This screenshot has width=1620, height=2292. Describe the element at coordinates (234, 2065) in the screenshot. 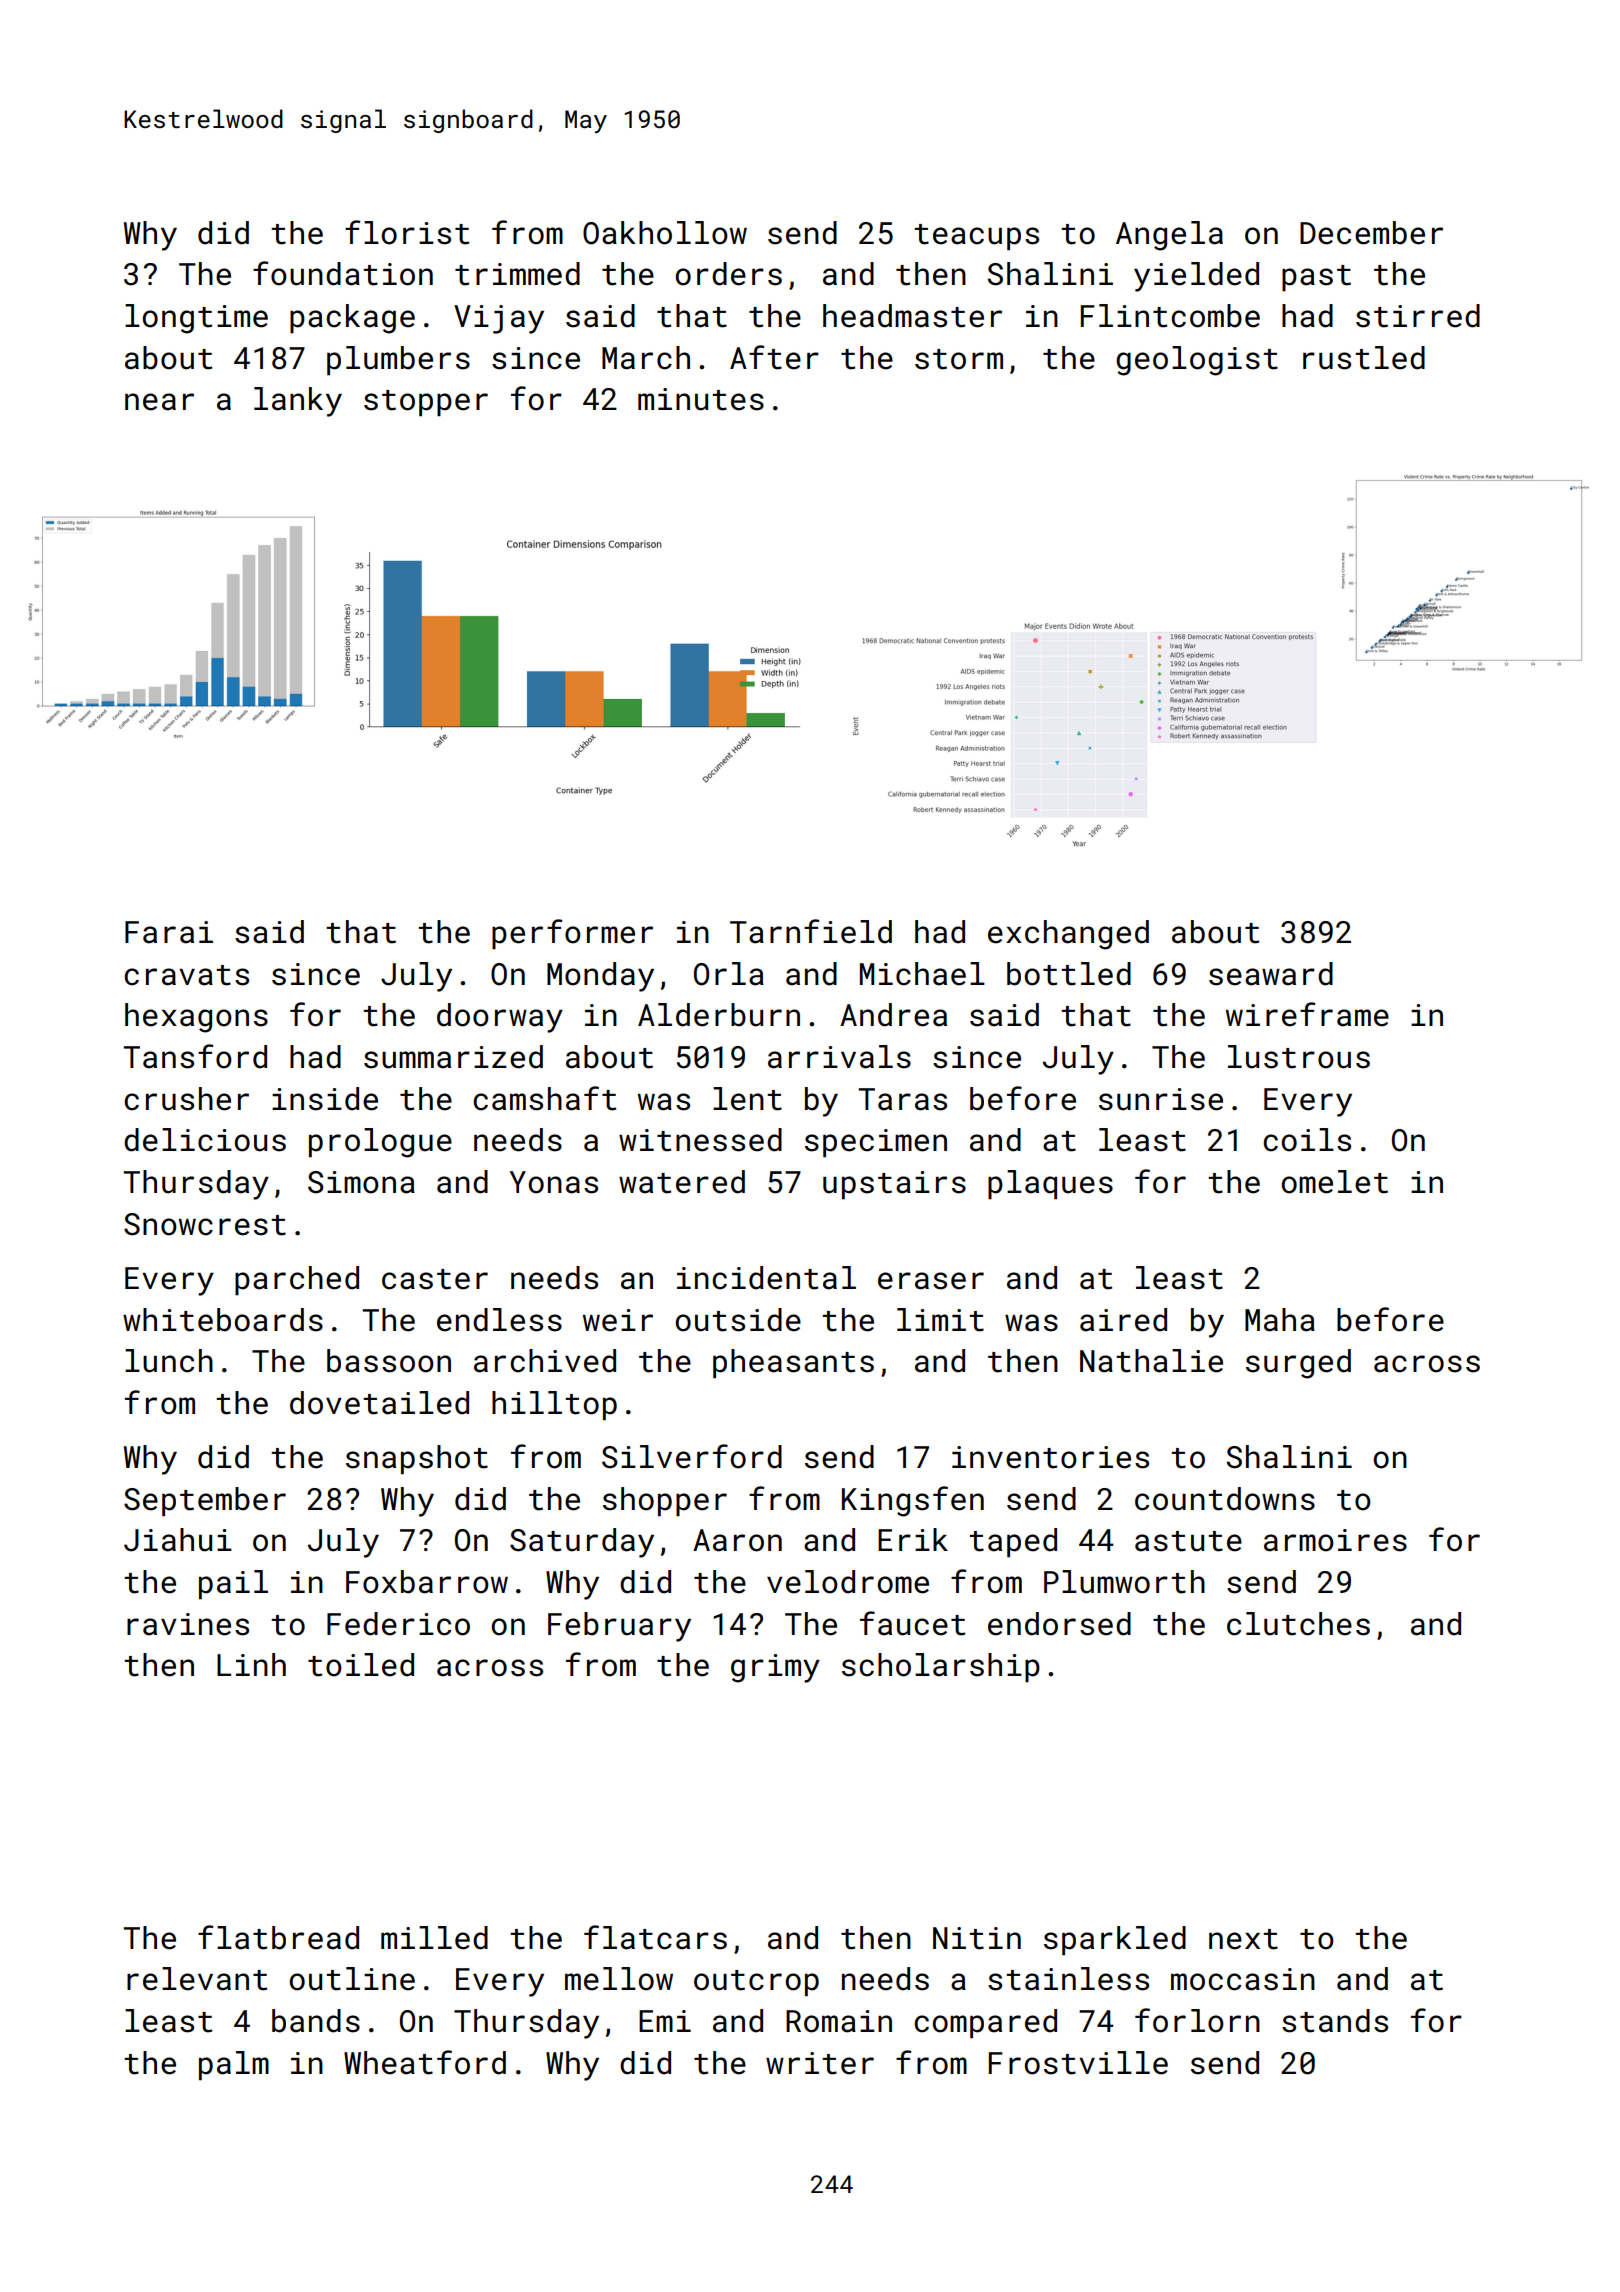

I see `palm` at that location.
